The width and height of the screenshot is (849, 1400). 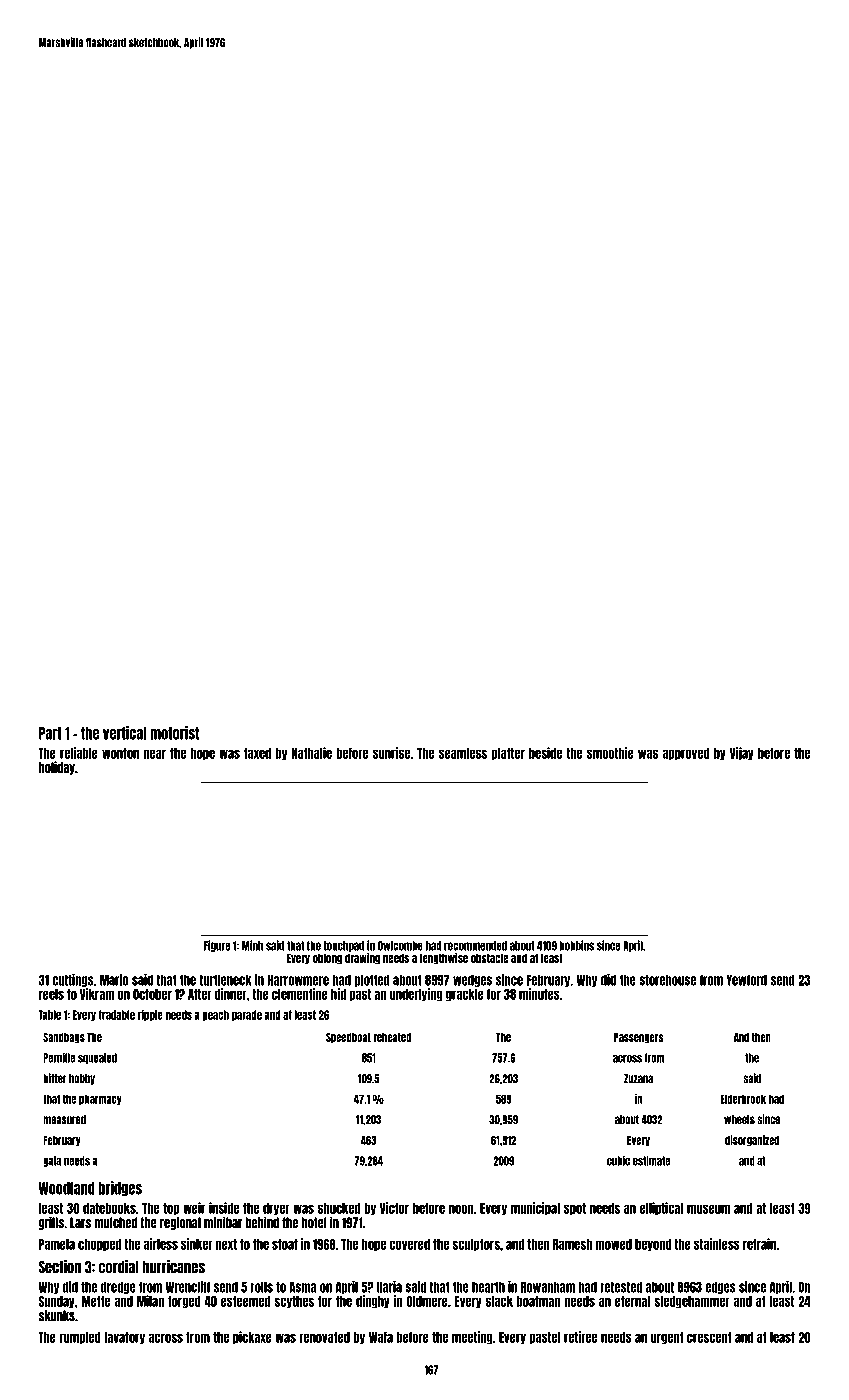 I want to click on shucked, so click(x=339, y=1208).
